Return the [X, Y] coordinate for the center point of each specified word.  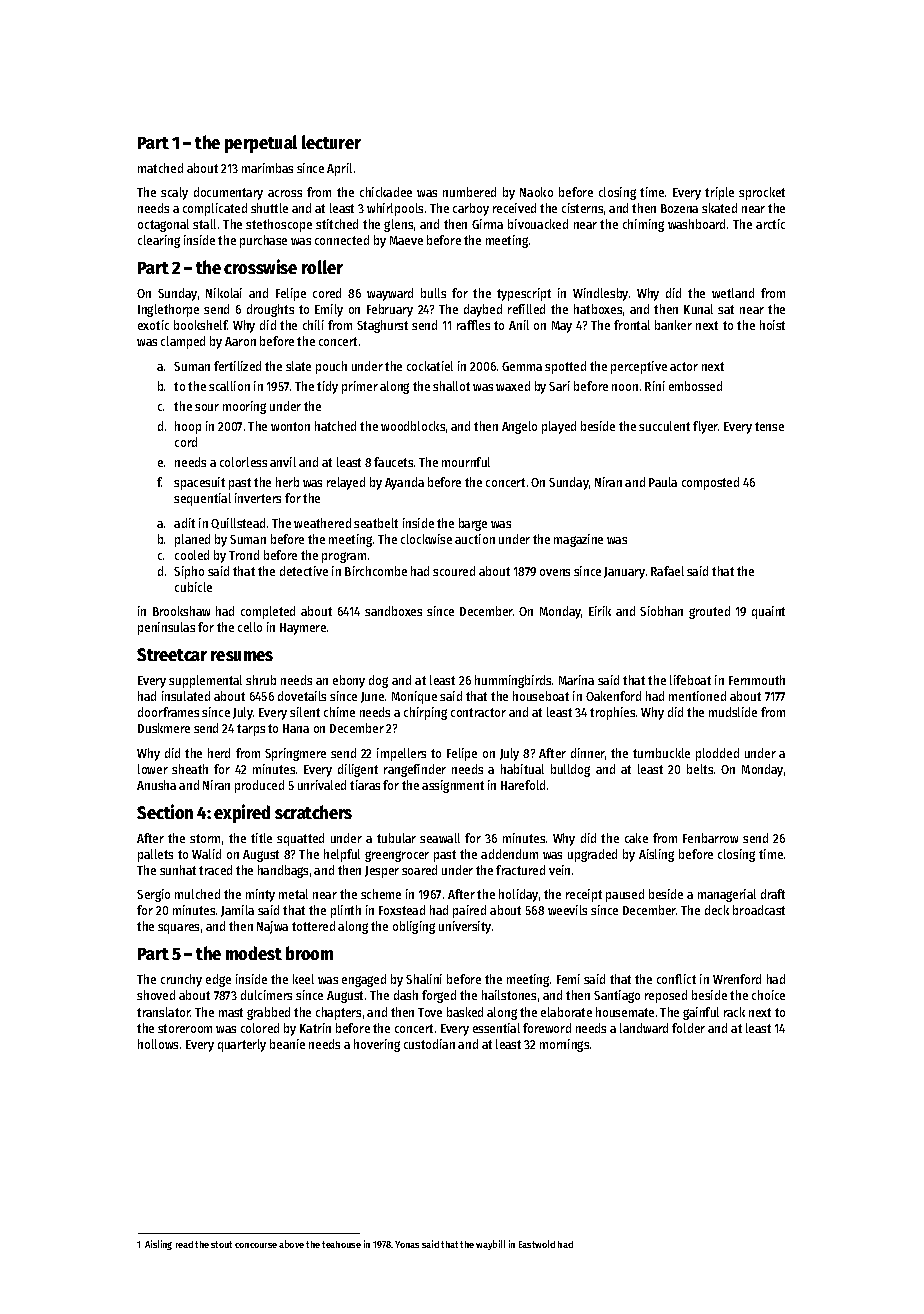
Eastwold [537, 1244]
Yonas [407, 1244]
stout [221, 1244]
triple [719, 193]
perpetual [261, 144]
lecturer [331, 142]
